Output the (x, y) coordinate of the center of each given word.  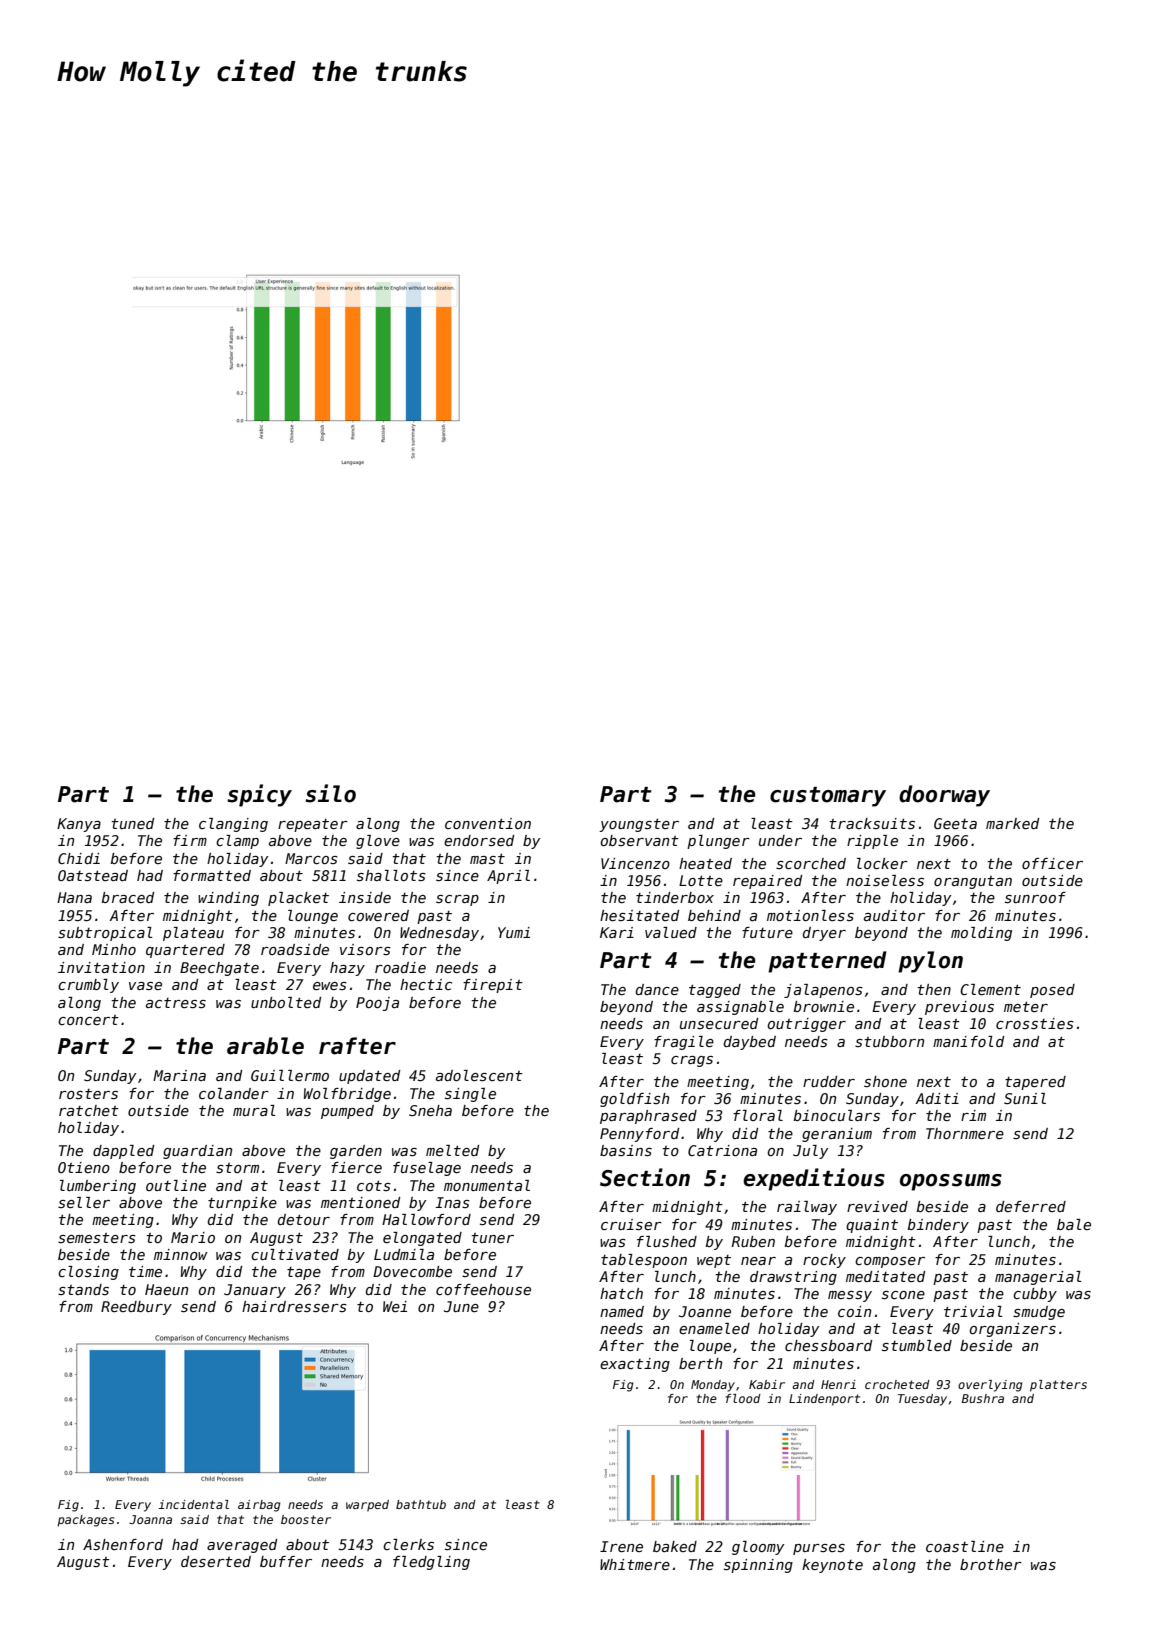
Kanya (79, 825)
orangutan (973, 882)
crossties (1035, 1023)
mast (487, 859)
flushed (667, 1241)
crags (692, 1061)
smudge (1039, 1313)
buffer (286, 1561)
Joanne (705, 1311)
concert (88, 1020)
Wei (395, 1306)
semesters (97, 1238)
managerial (1038, 1278)
